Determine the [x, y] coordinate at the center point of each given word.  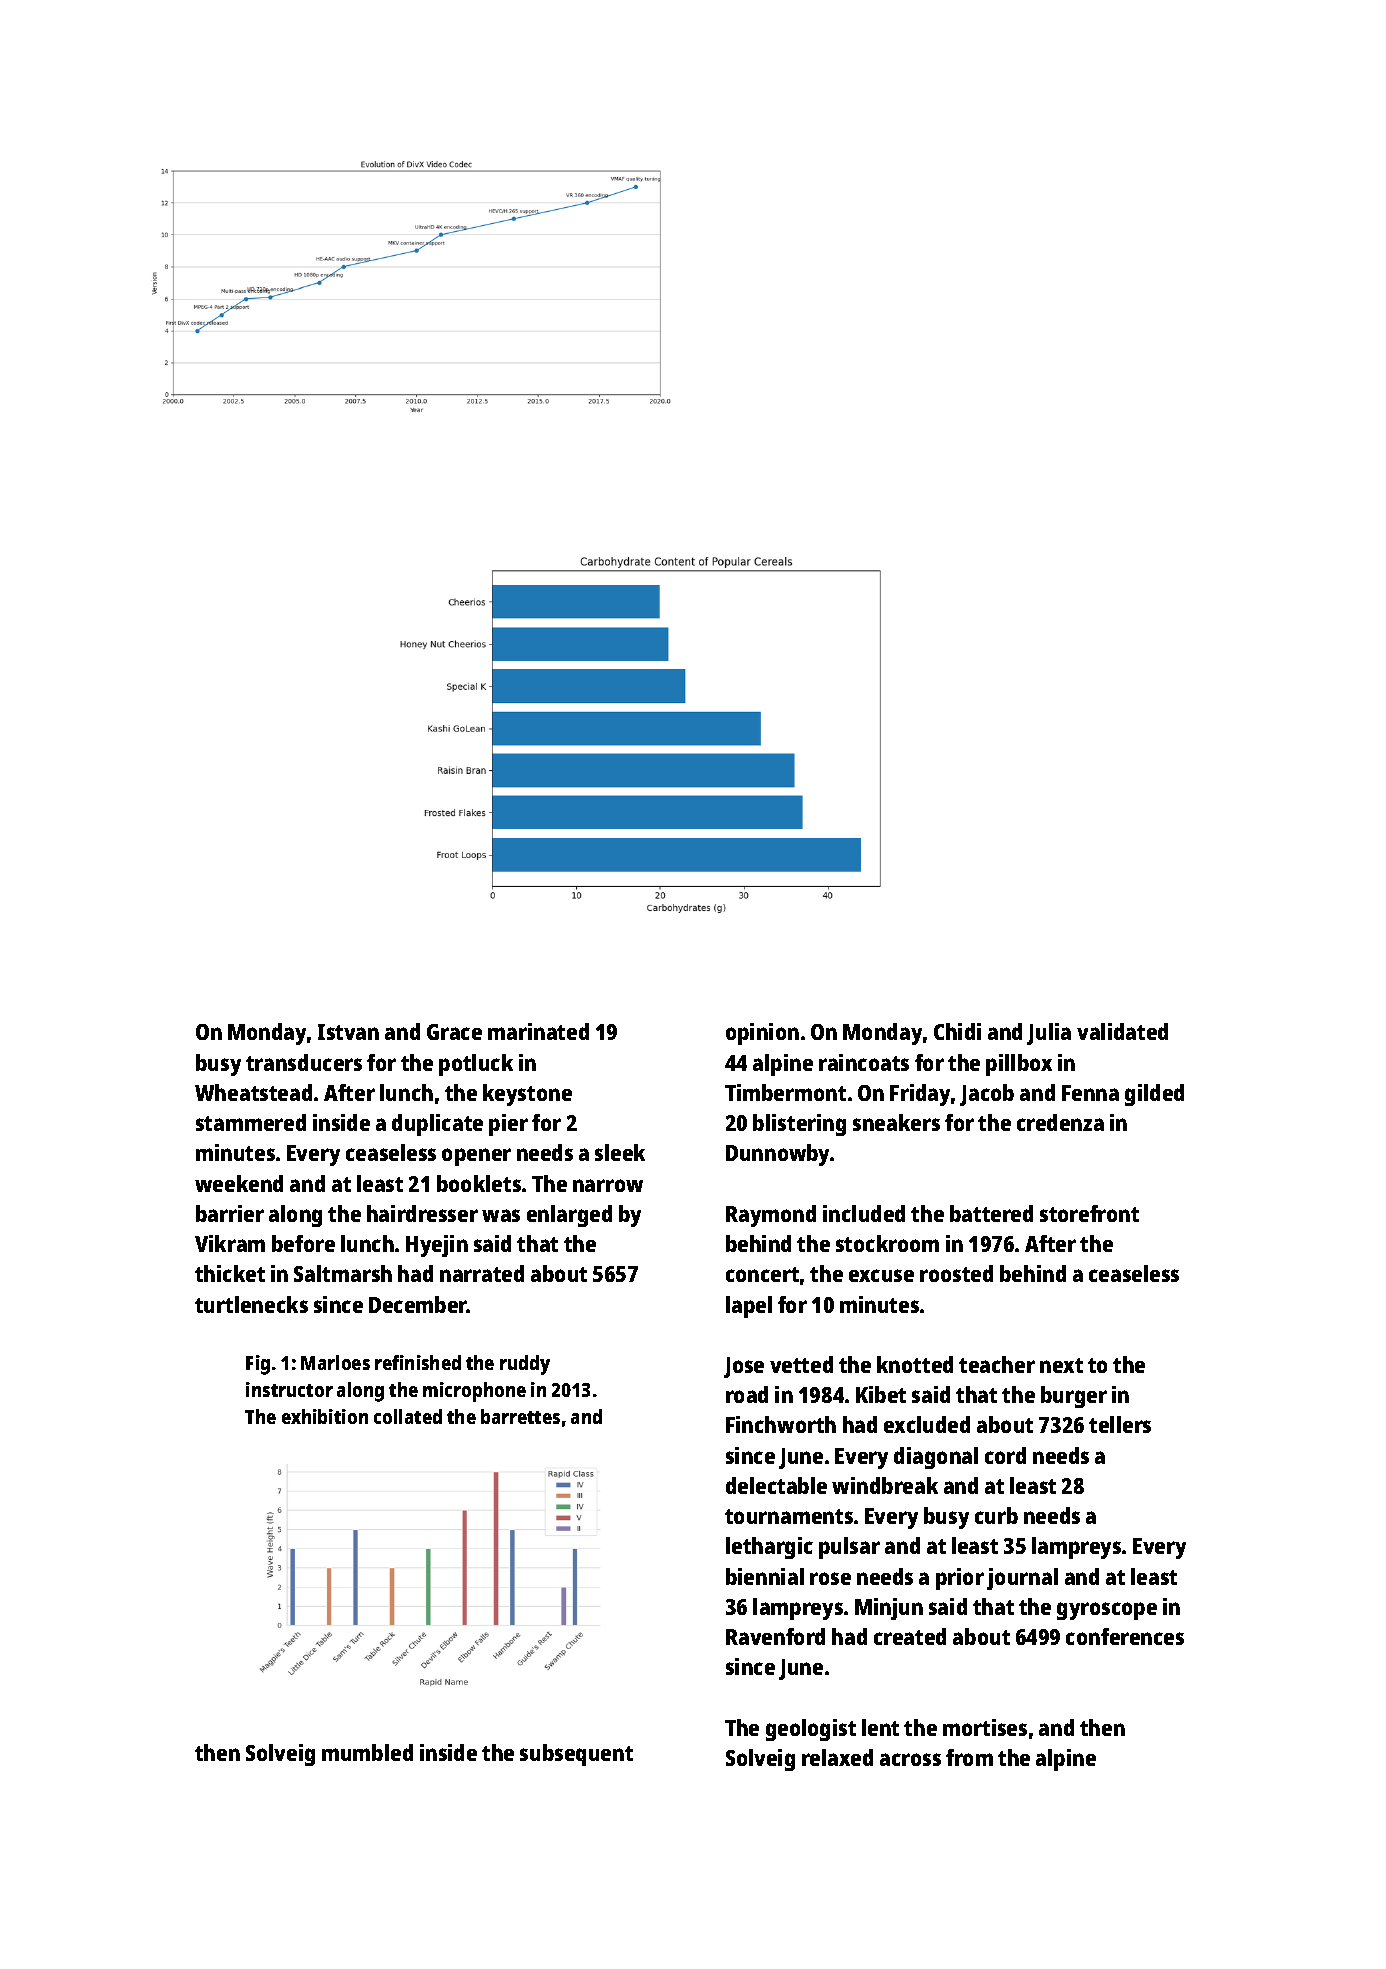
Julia [1049, 1034]
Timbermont [785, 1092]
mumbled [367, 1752]
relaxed [837, 1757]
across [910, 1759]
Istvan [348, 1032]
